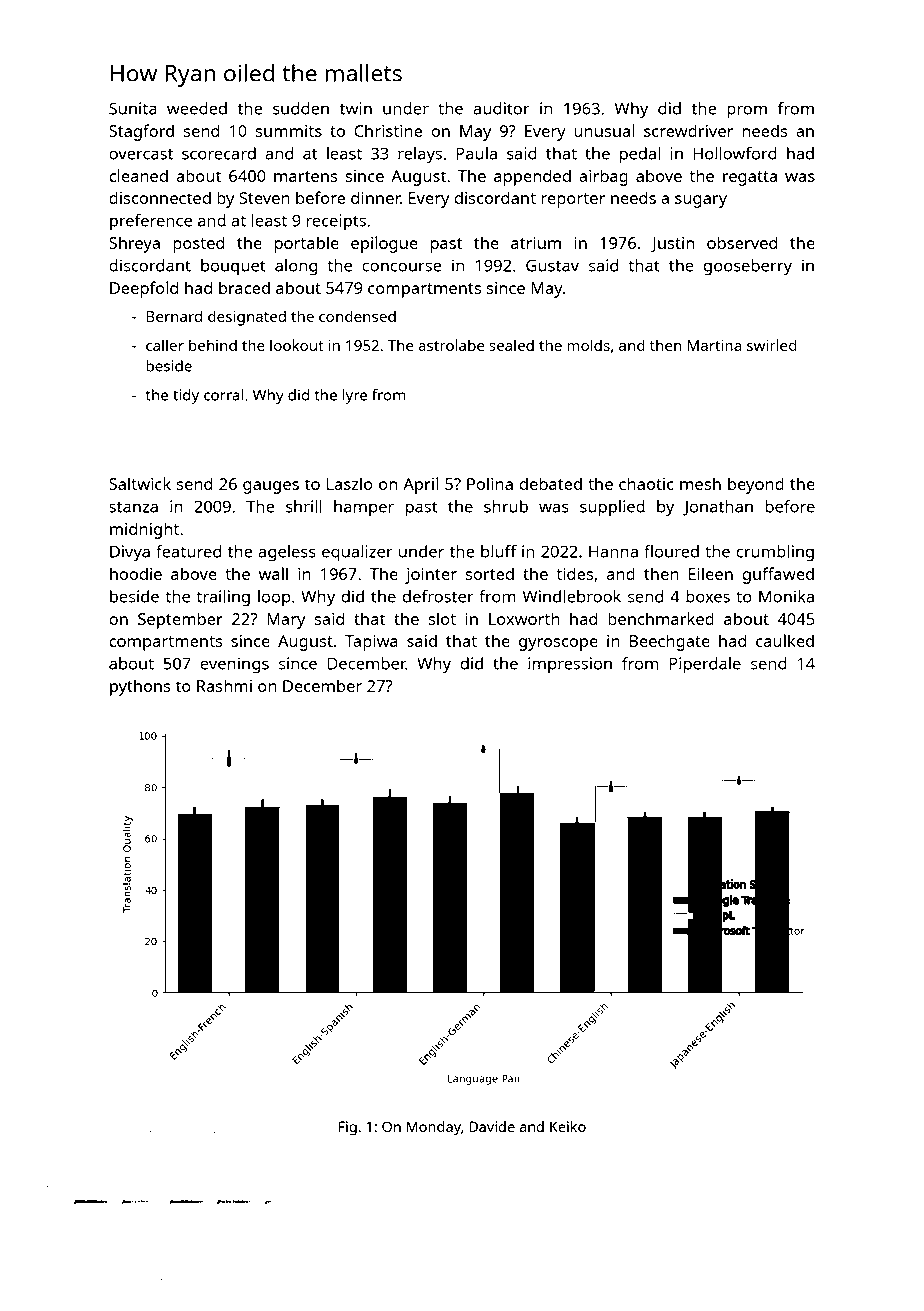  I want to click on Davide, so click(492, 1126).
